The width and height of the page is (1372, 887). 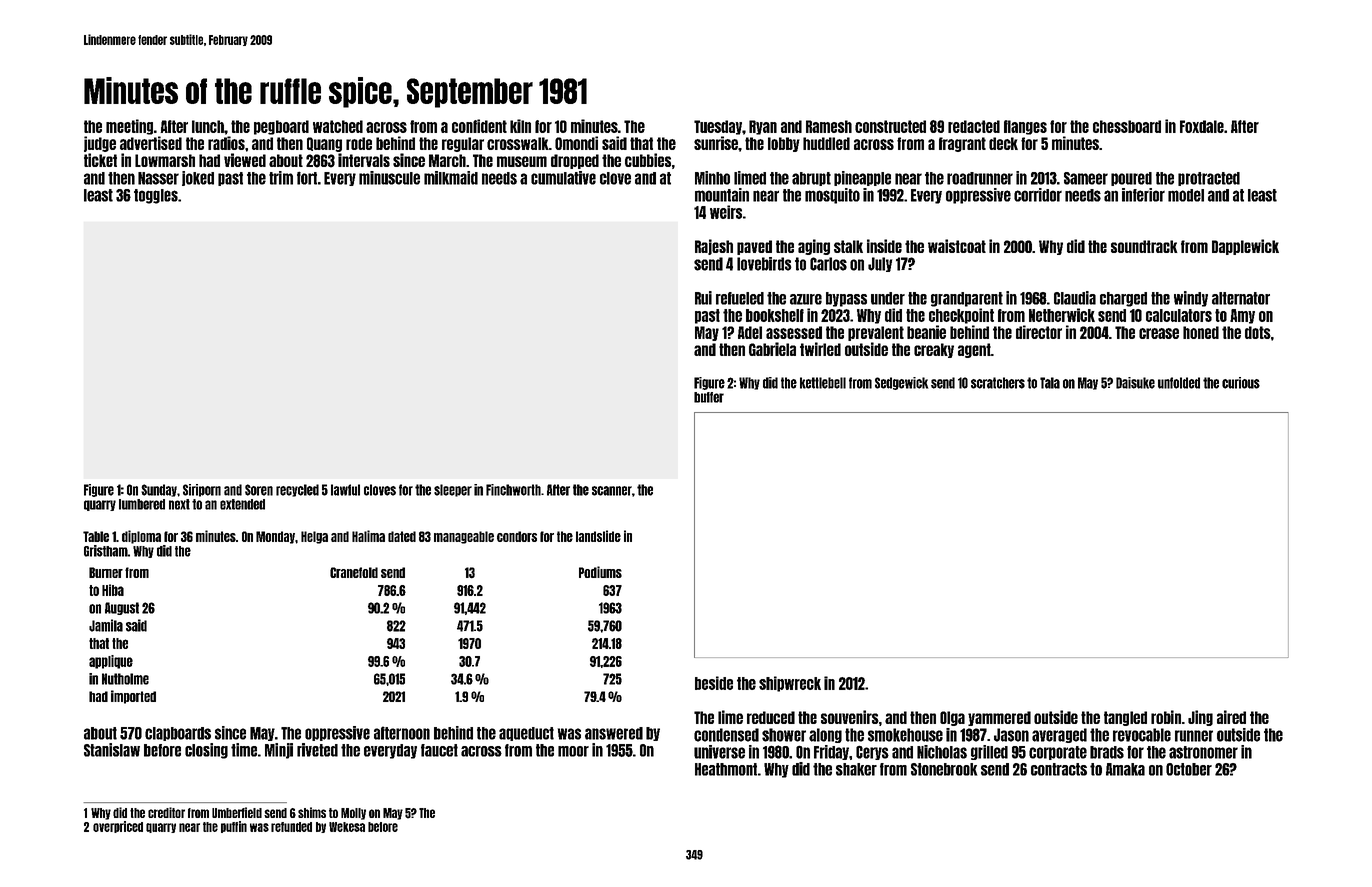 What do you see at coordinates (234, 827) in the page?
I see `puffin` at bounding box center [234, 827].
